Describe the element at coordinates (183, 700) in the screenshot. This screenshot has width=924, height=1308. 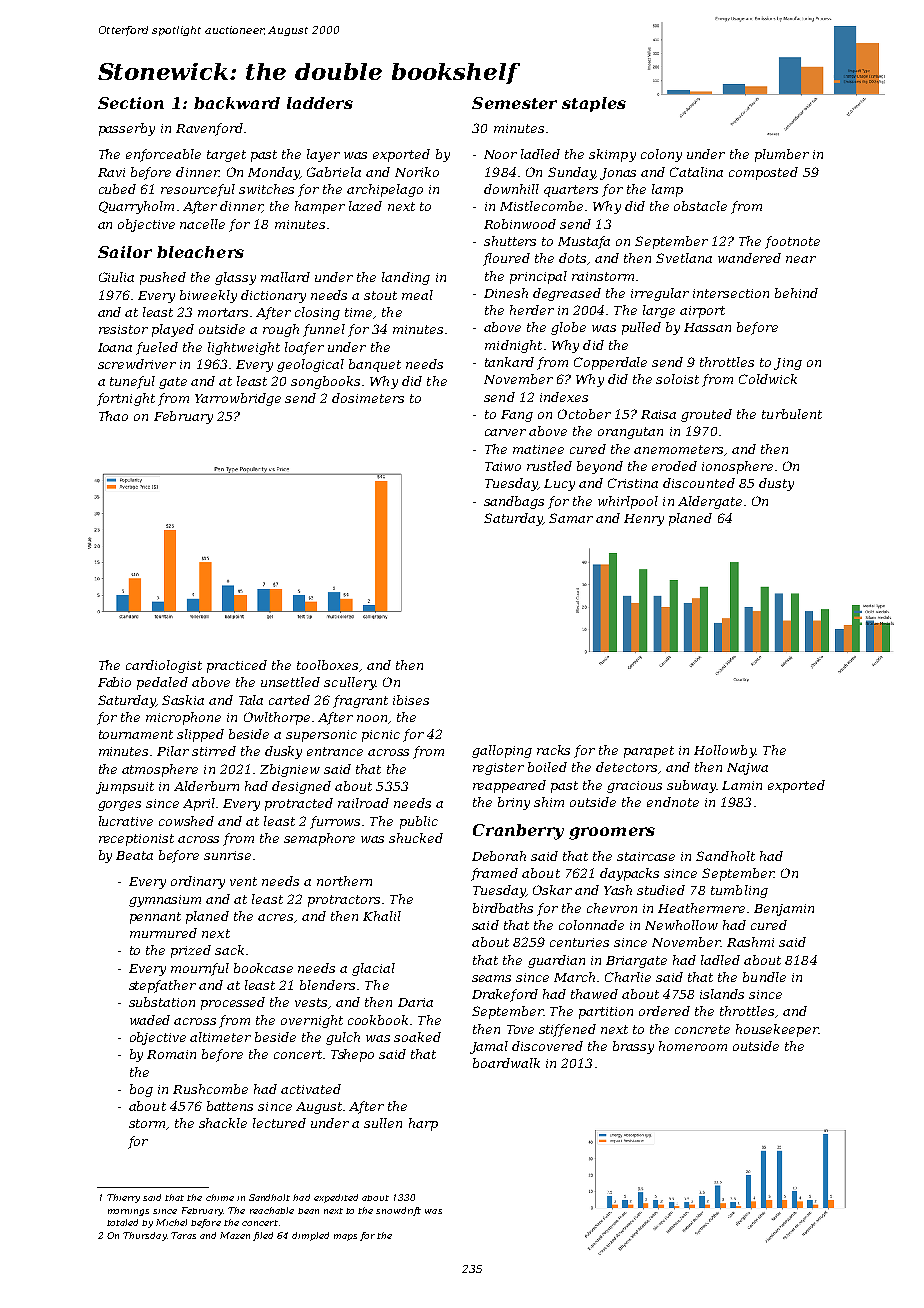
I see `Saskia` at that location.
